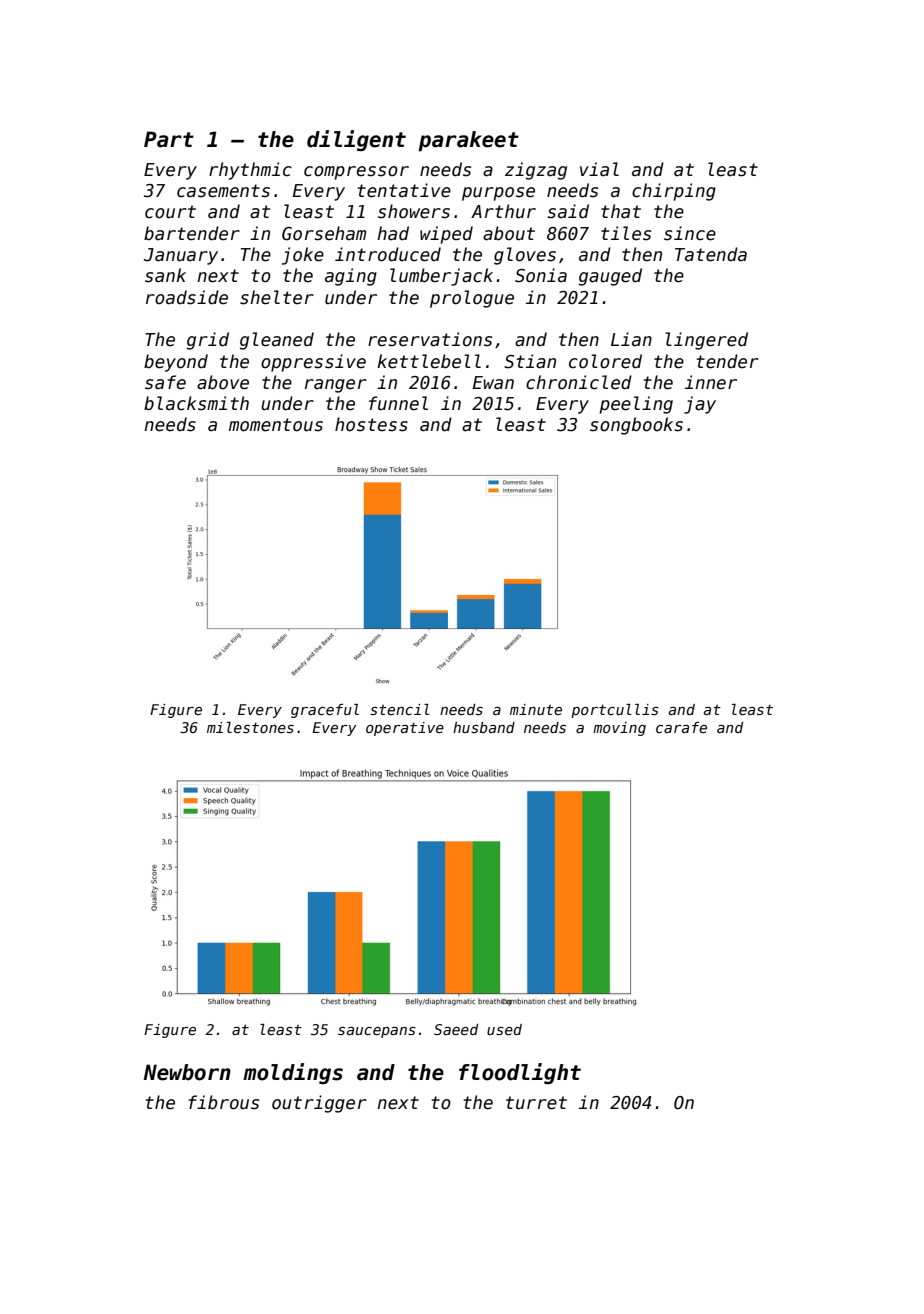  Describe the element at coordinates (400, 709) in the screenshot. I see `stencil` at that location.
